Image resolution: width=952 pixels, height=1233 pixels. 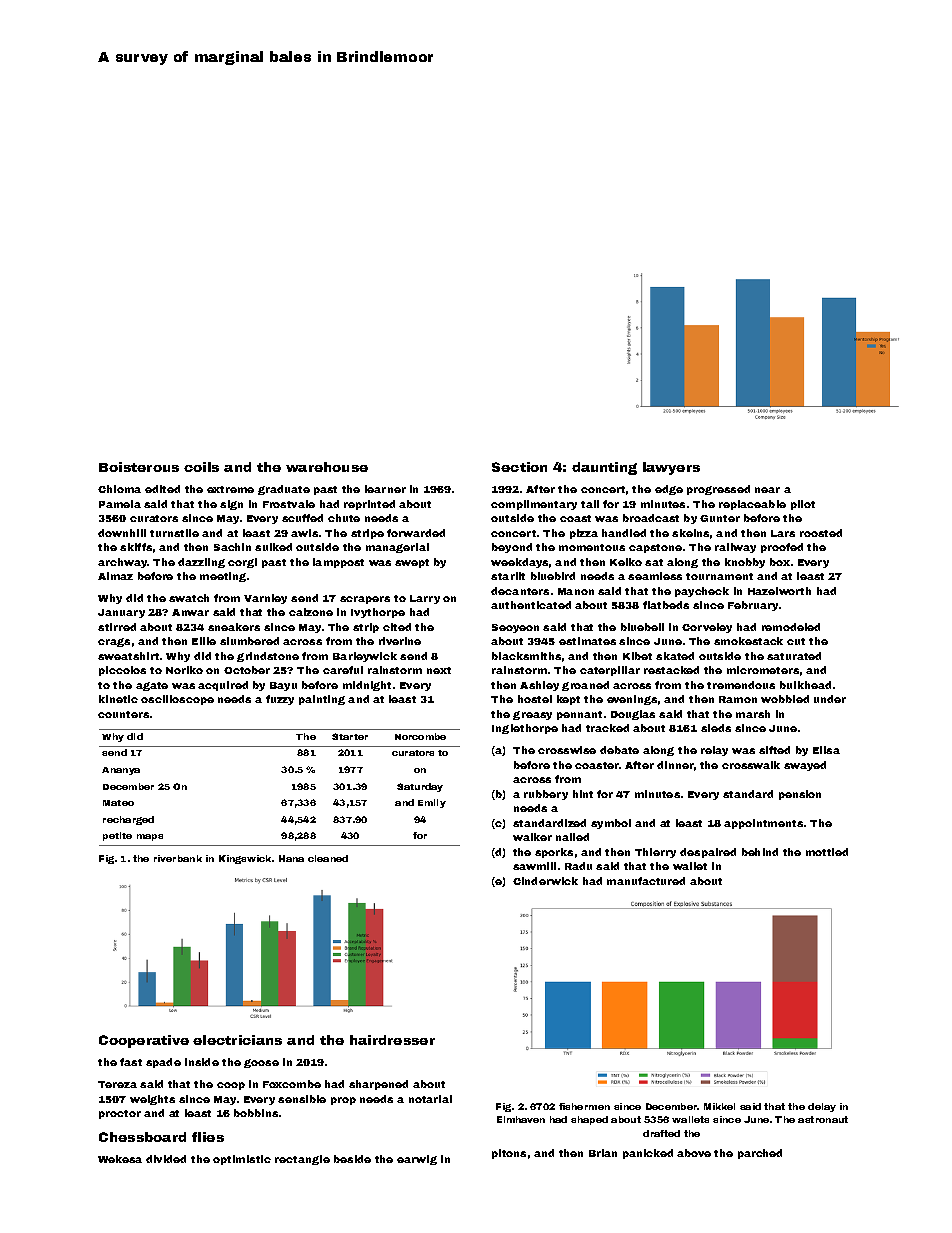 I want to click on piccolos, so click(x=122, y=671).
